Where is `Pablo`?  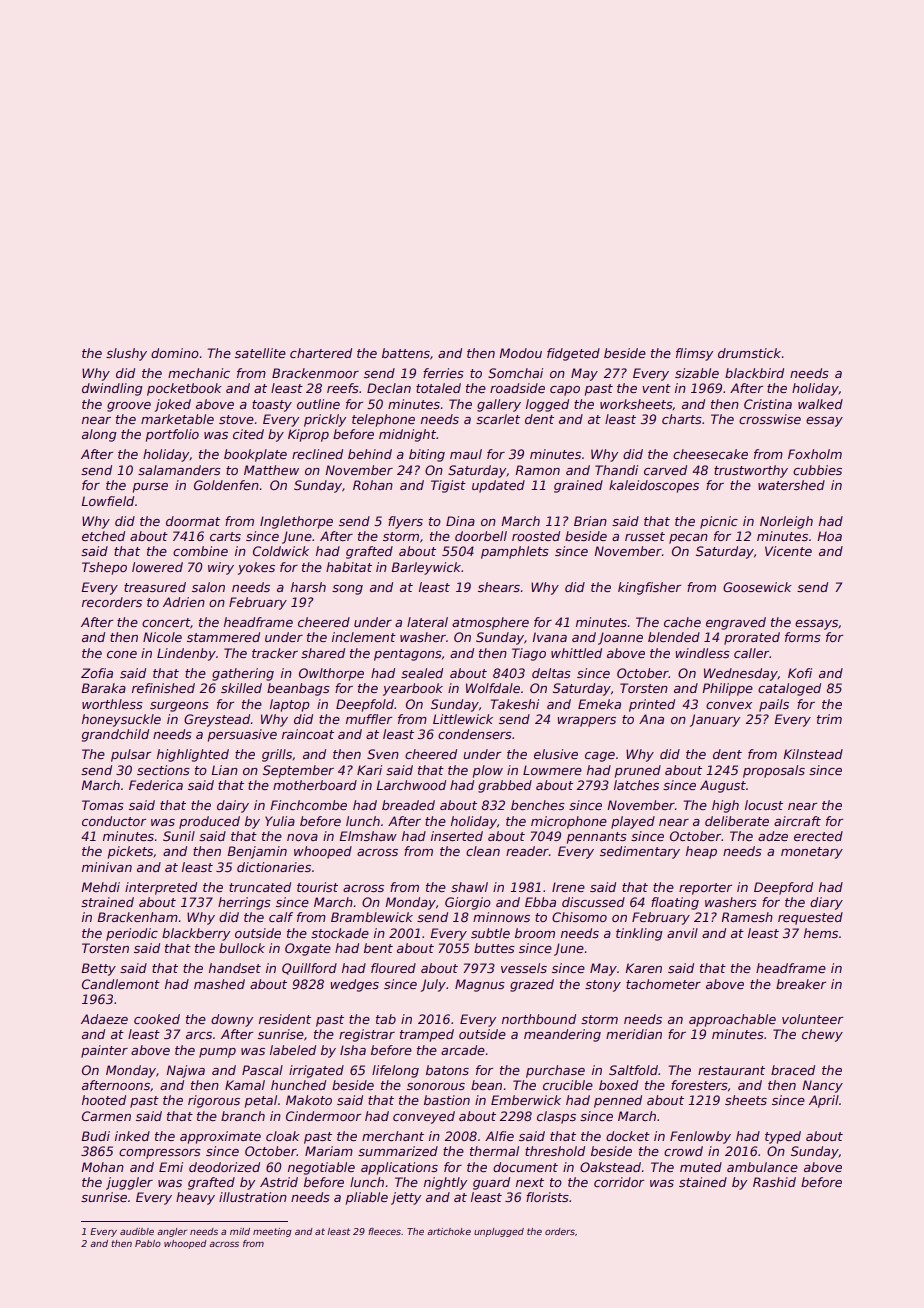
Pablo is located at coordinates (148, 1243).
